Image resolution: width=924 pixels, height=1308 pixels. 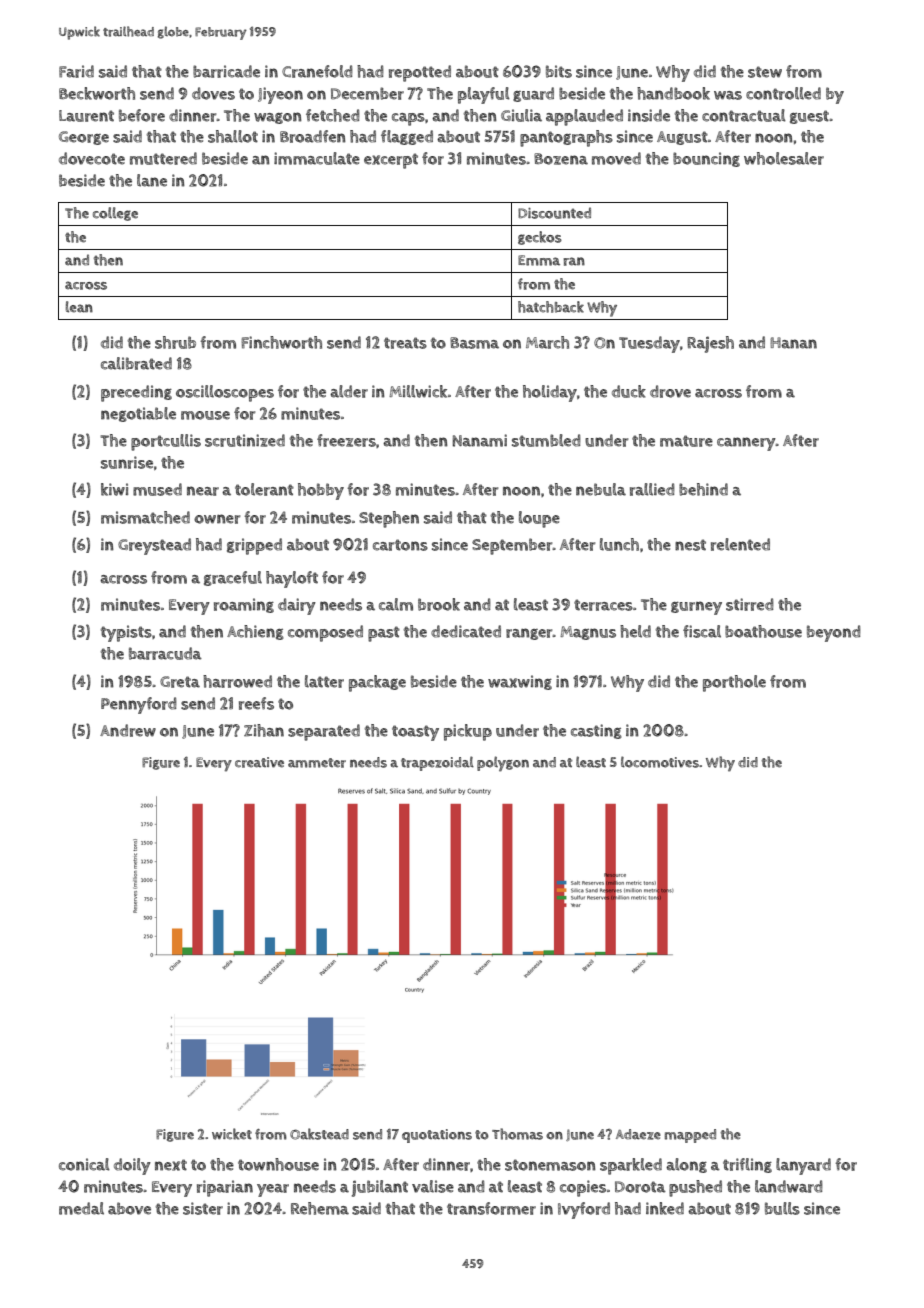 I want to click on alder, so click(x=349, y=391).
